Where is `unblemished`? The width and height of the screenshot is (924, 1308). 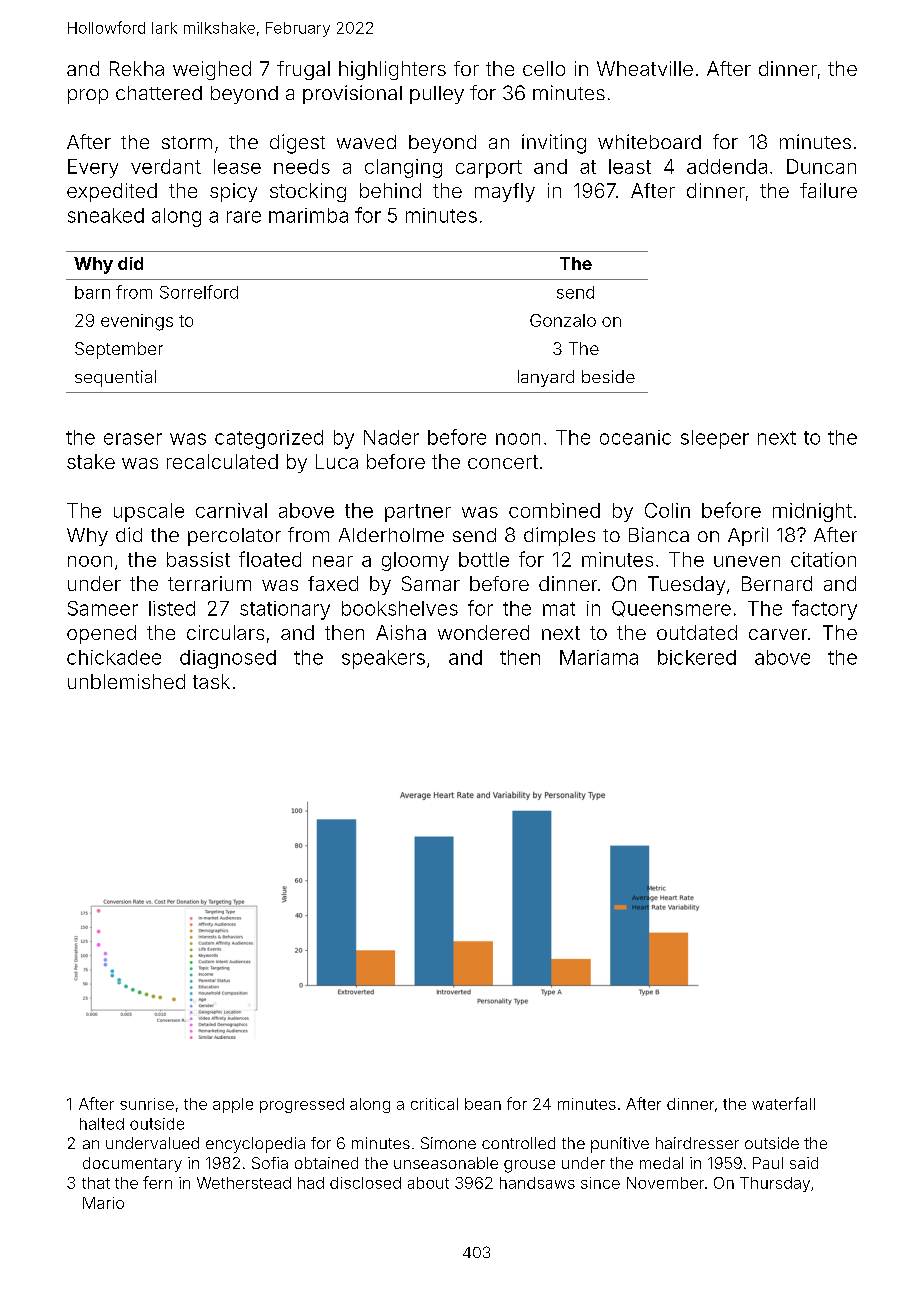
unblemished is located at coordinates (126, 681).
